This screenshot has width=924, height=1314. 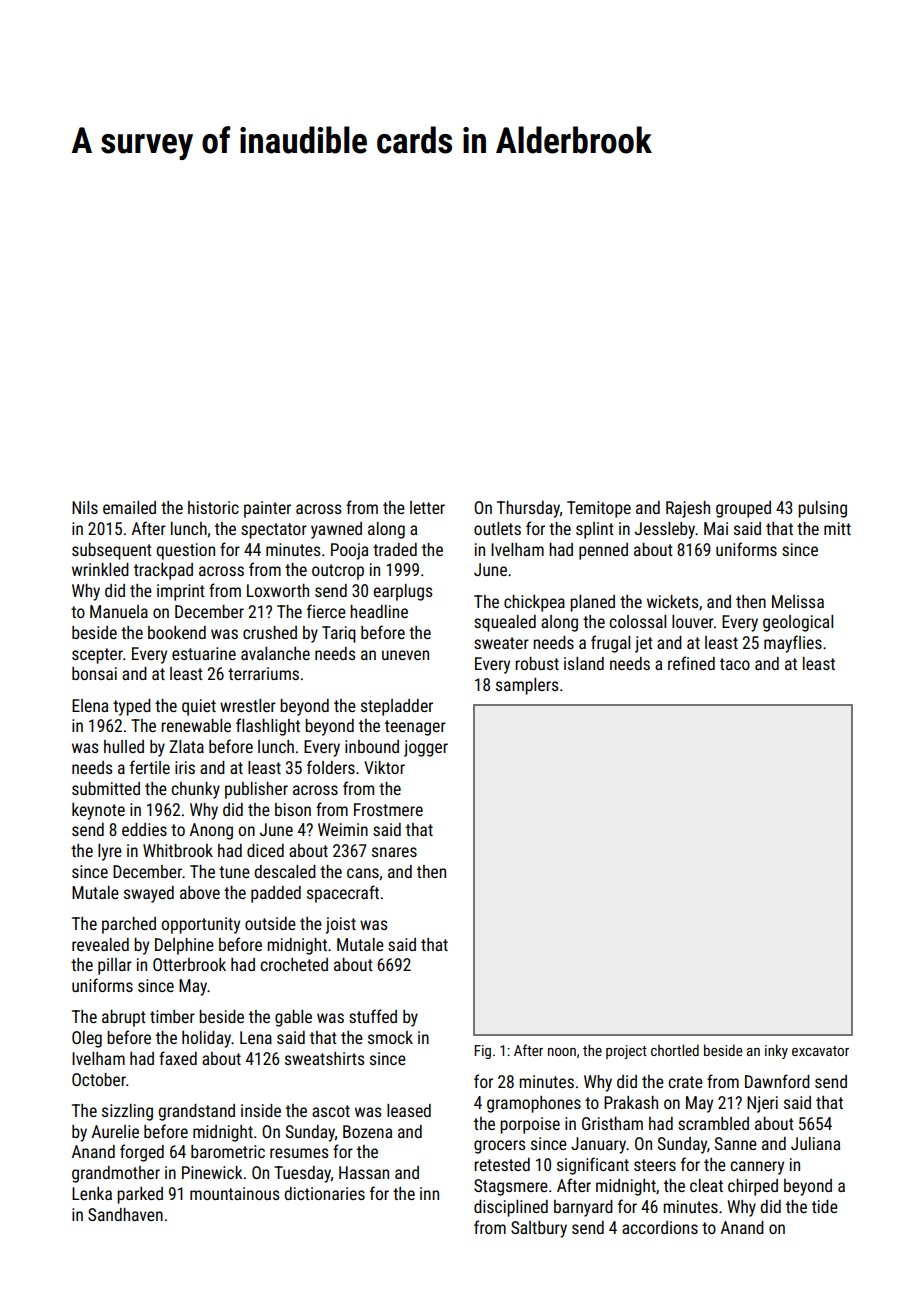 What do you see at coordinates (776, 1051) in the screenshot?
I see `inky` at bounding box center [776, 1051].
